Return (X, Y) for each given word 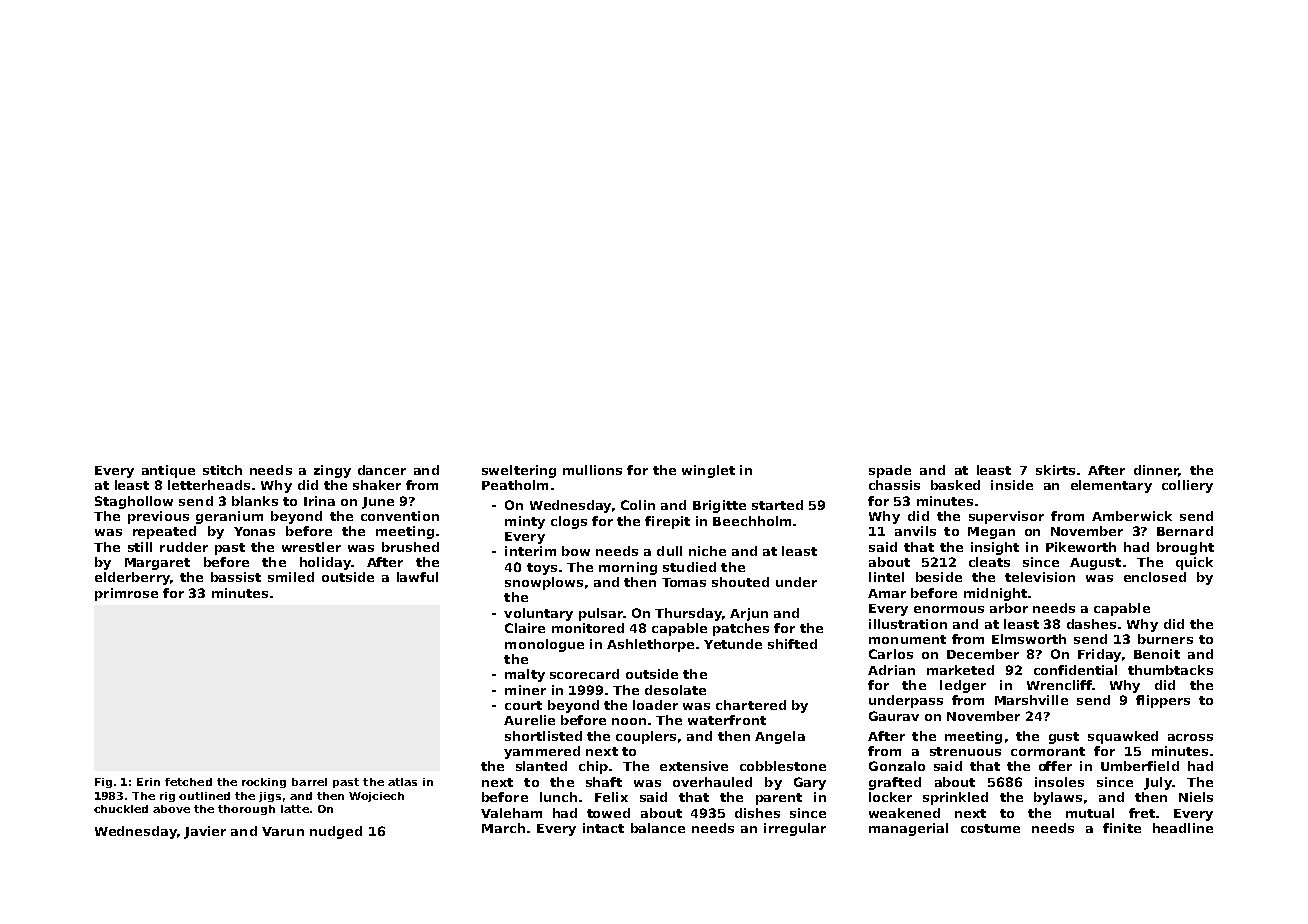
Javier (205, 832)
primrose (126, 594)
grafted (895, 783)
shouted (740, 582)
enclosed (1155, 577)
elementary (1111, 486)
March (503, 828)
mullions (592, 470)
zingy (332, 471)
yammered (542, 752)
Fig (103, 783)
